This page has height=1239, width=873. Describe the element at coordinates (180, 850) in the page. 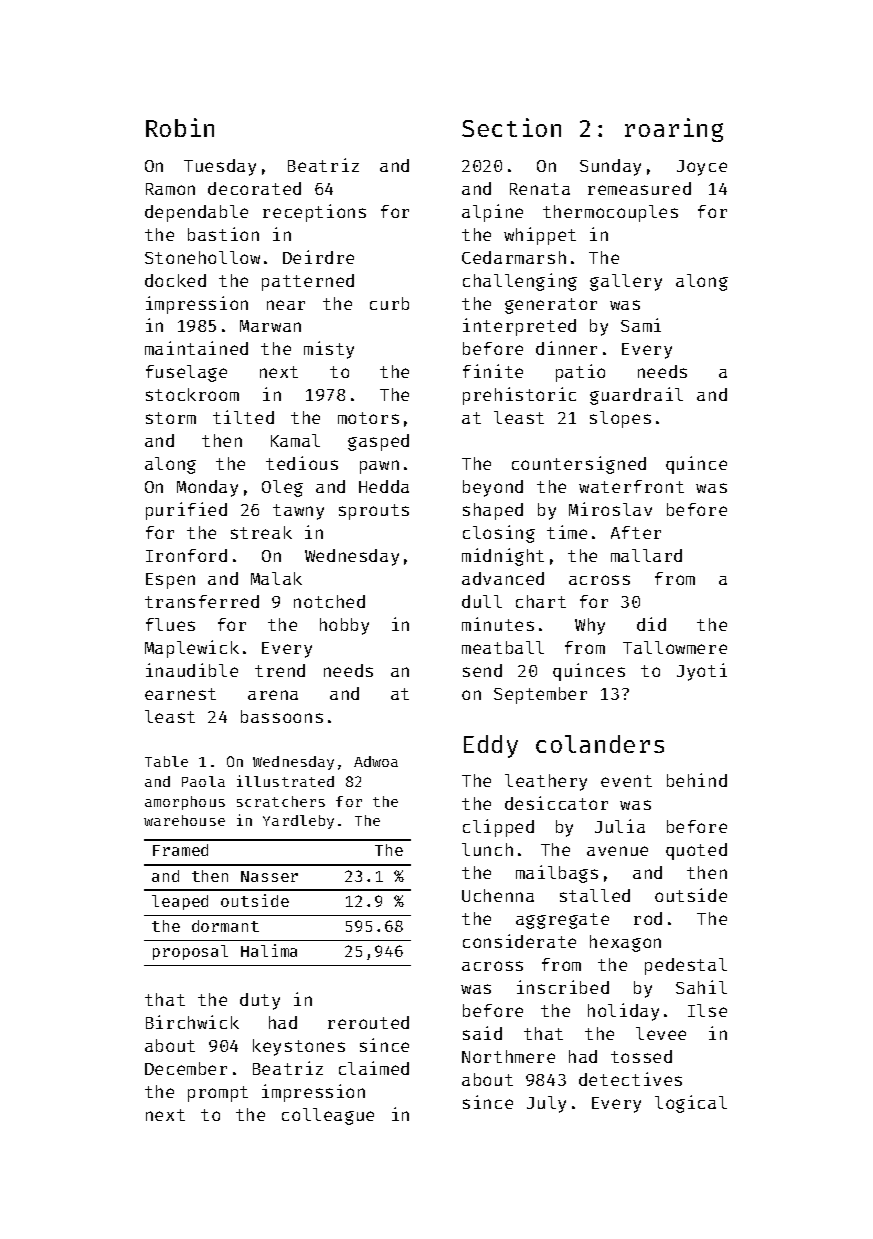

I see `Framed` at that location.
